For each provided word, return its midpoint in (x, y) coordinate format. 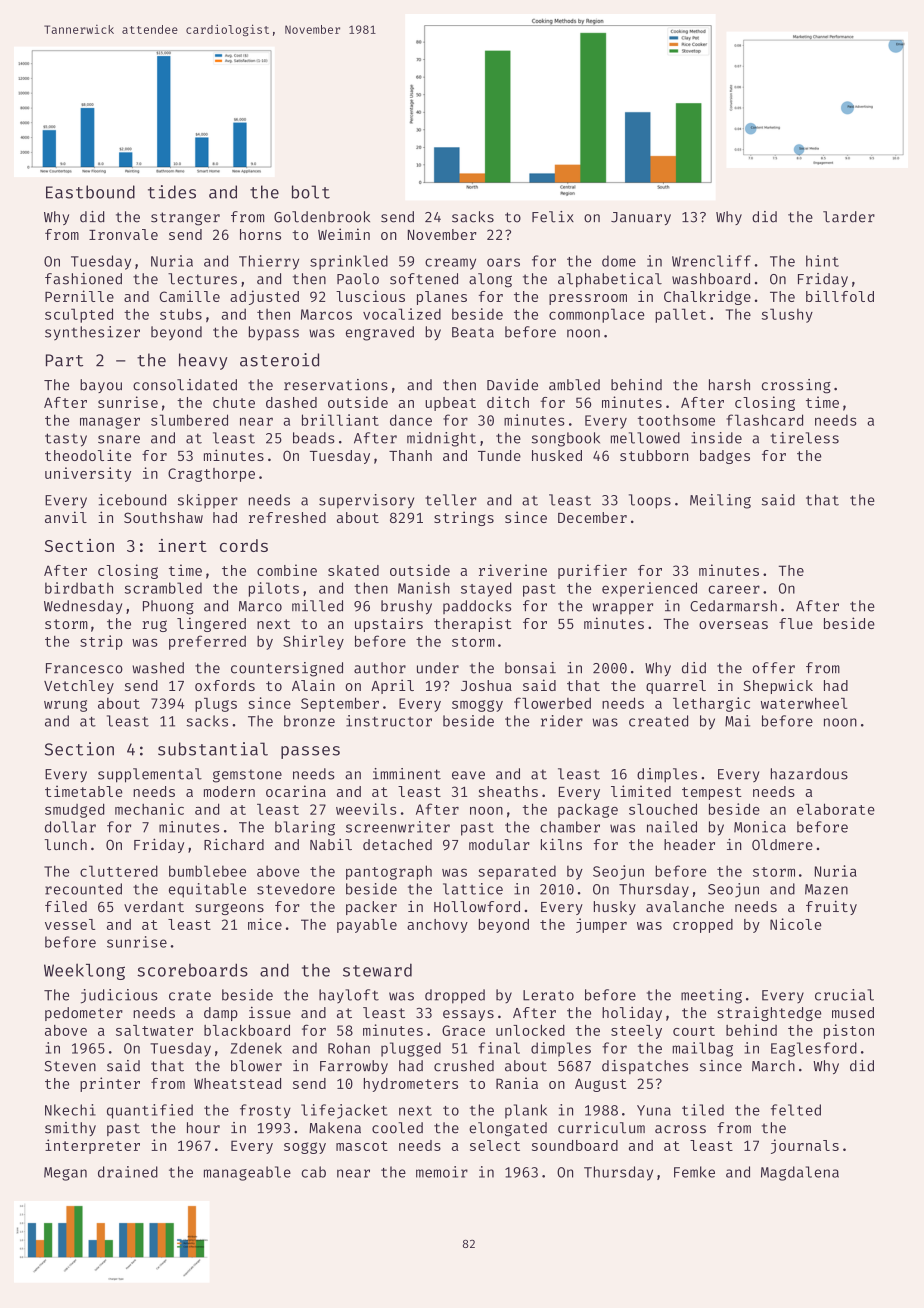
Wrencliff (711, 261)
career (734, 589)
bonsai (530, 668)
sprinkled (349, 262)
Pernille (79, 296)
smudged (74, 810)
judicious (119, 996)
